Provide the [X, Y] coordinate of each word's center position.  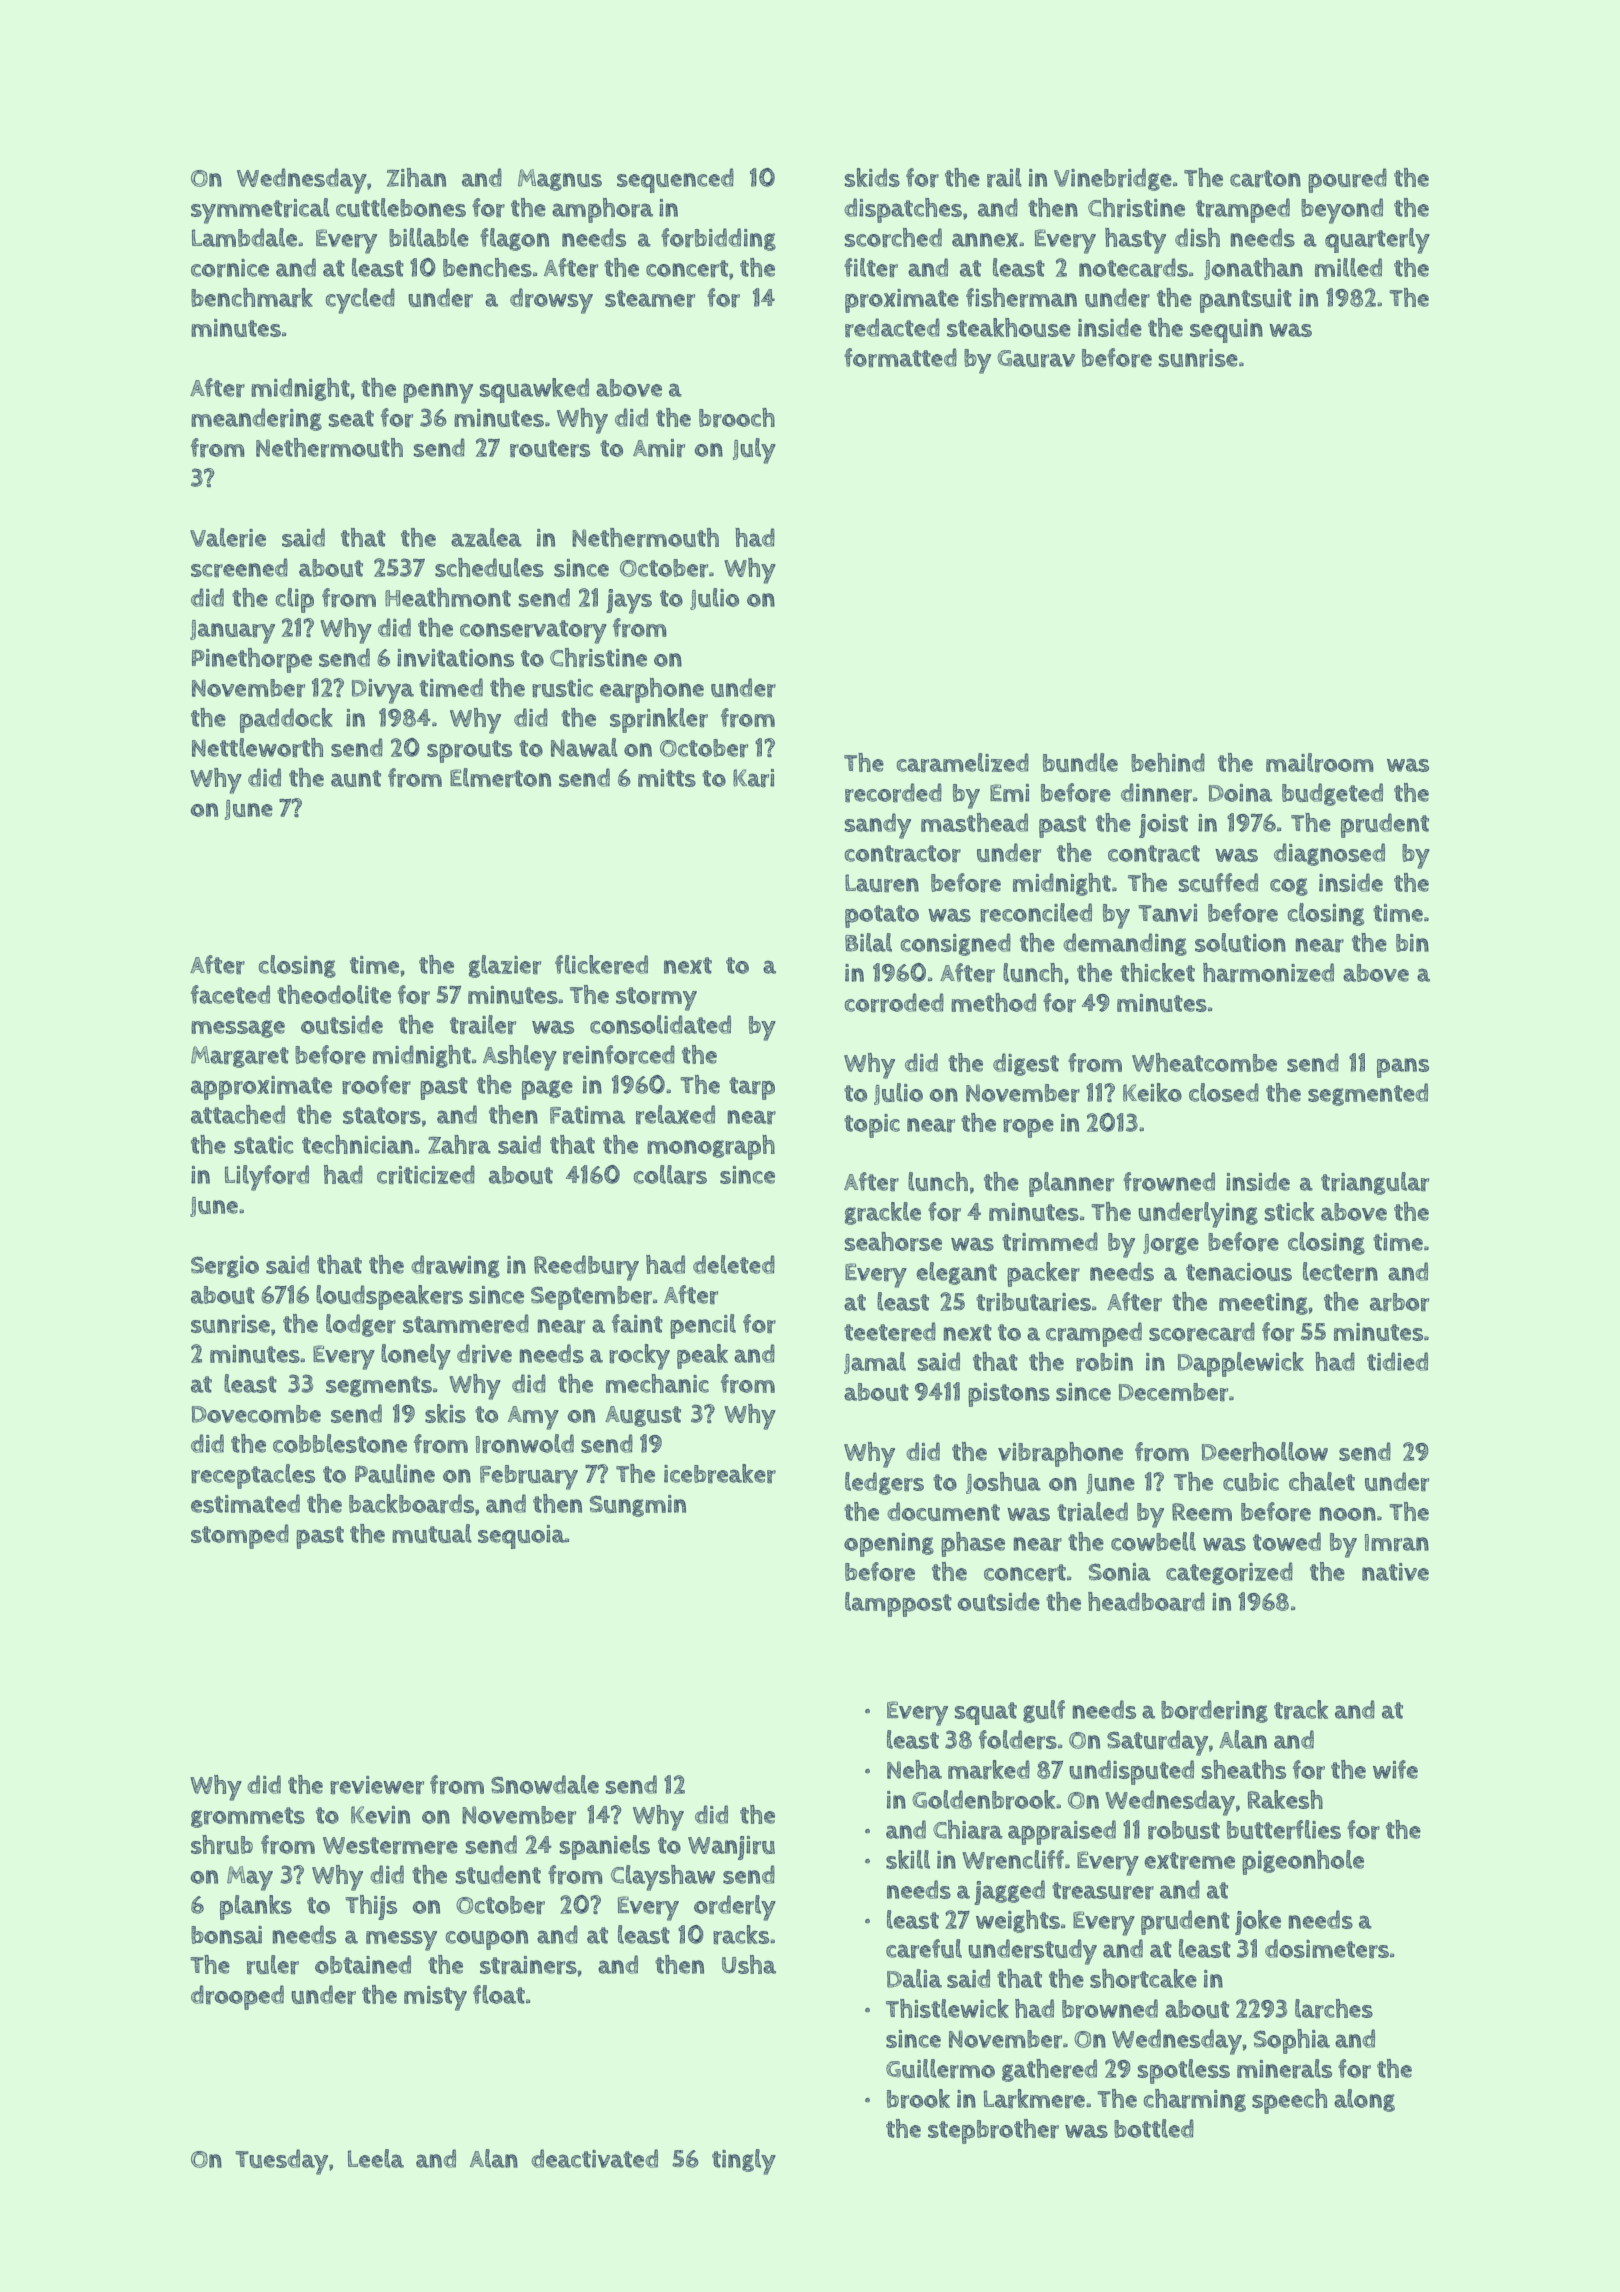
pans [1403, 1068]
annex [985, 240]
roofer [376, 1085]
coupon [487, 1940]
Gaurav [1036, 359]
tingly [744, 2162]
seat [351, 418]
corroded [894, 1003]
